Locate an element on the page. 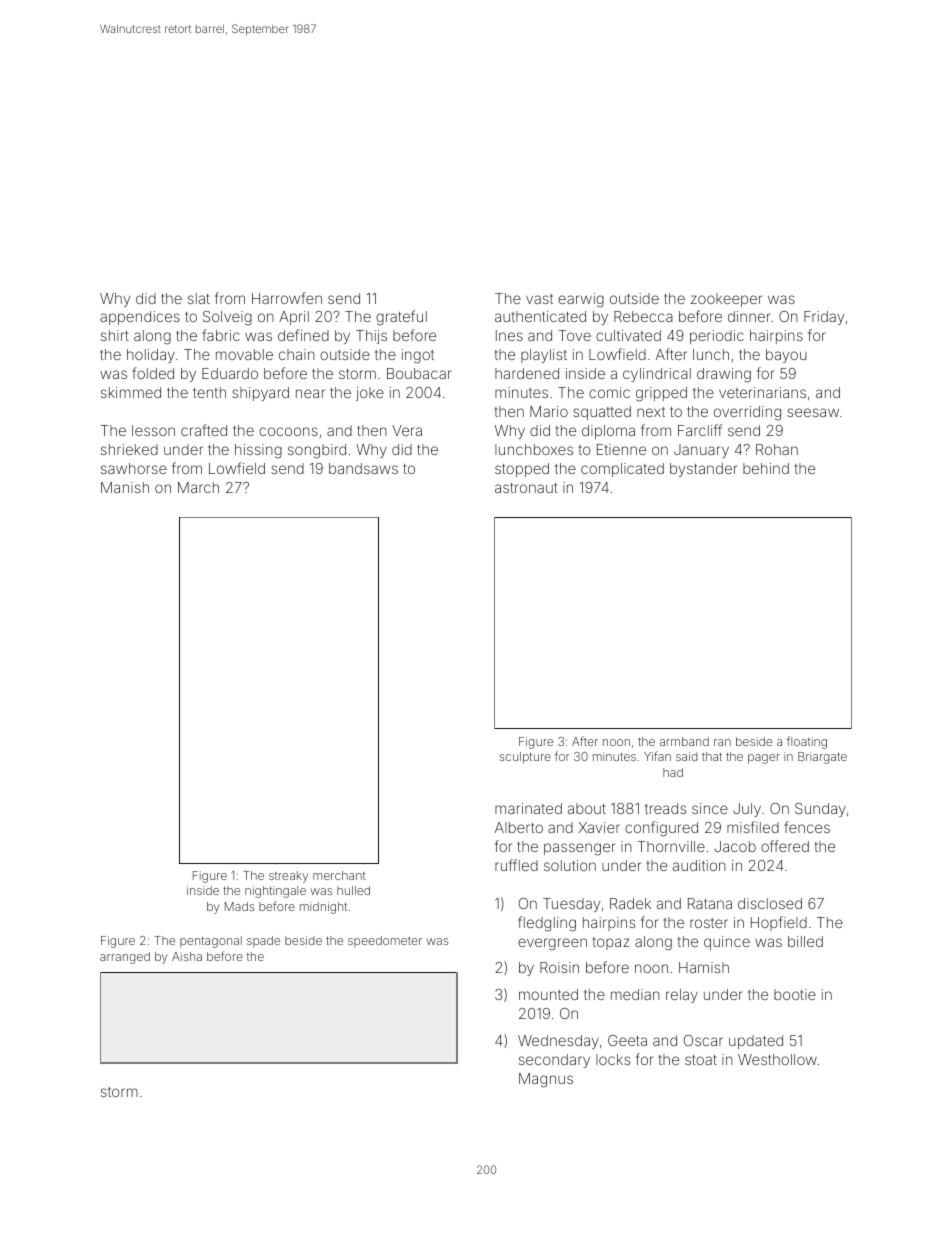  appendices is located at coordinates (140, 318).
